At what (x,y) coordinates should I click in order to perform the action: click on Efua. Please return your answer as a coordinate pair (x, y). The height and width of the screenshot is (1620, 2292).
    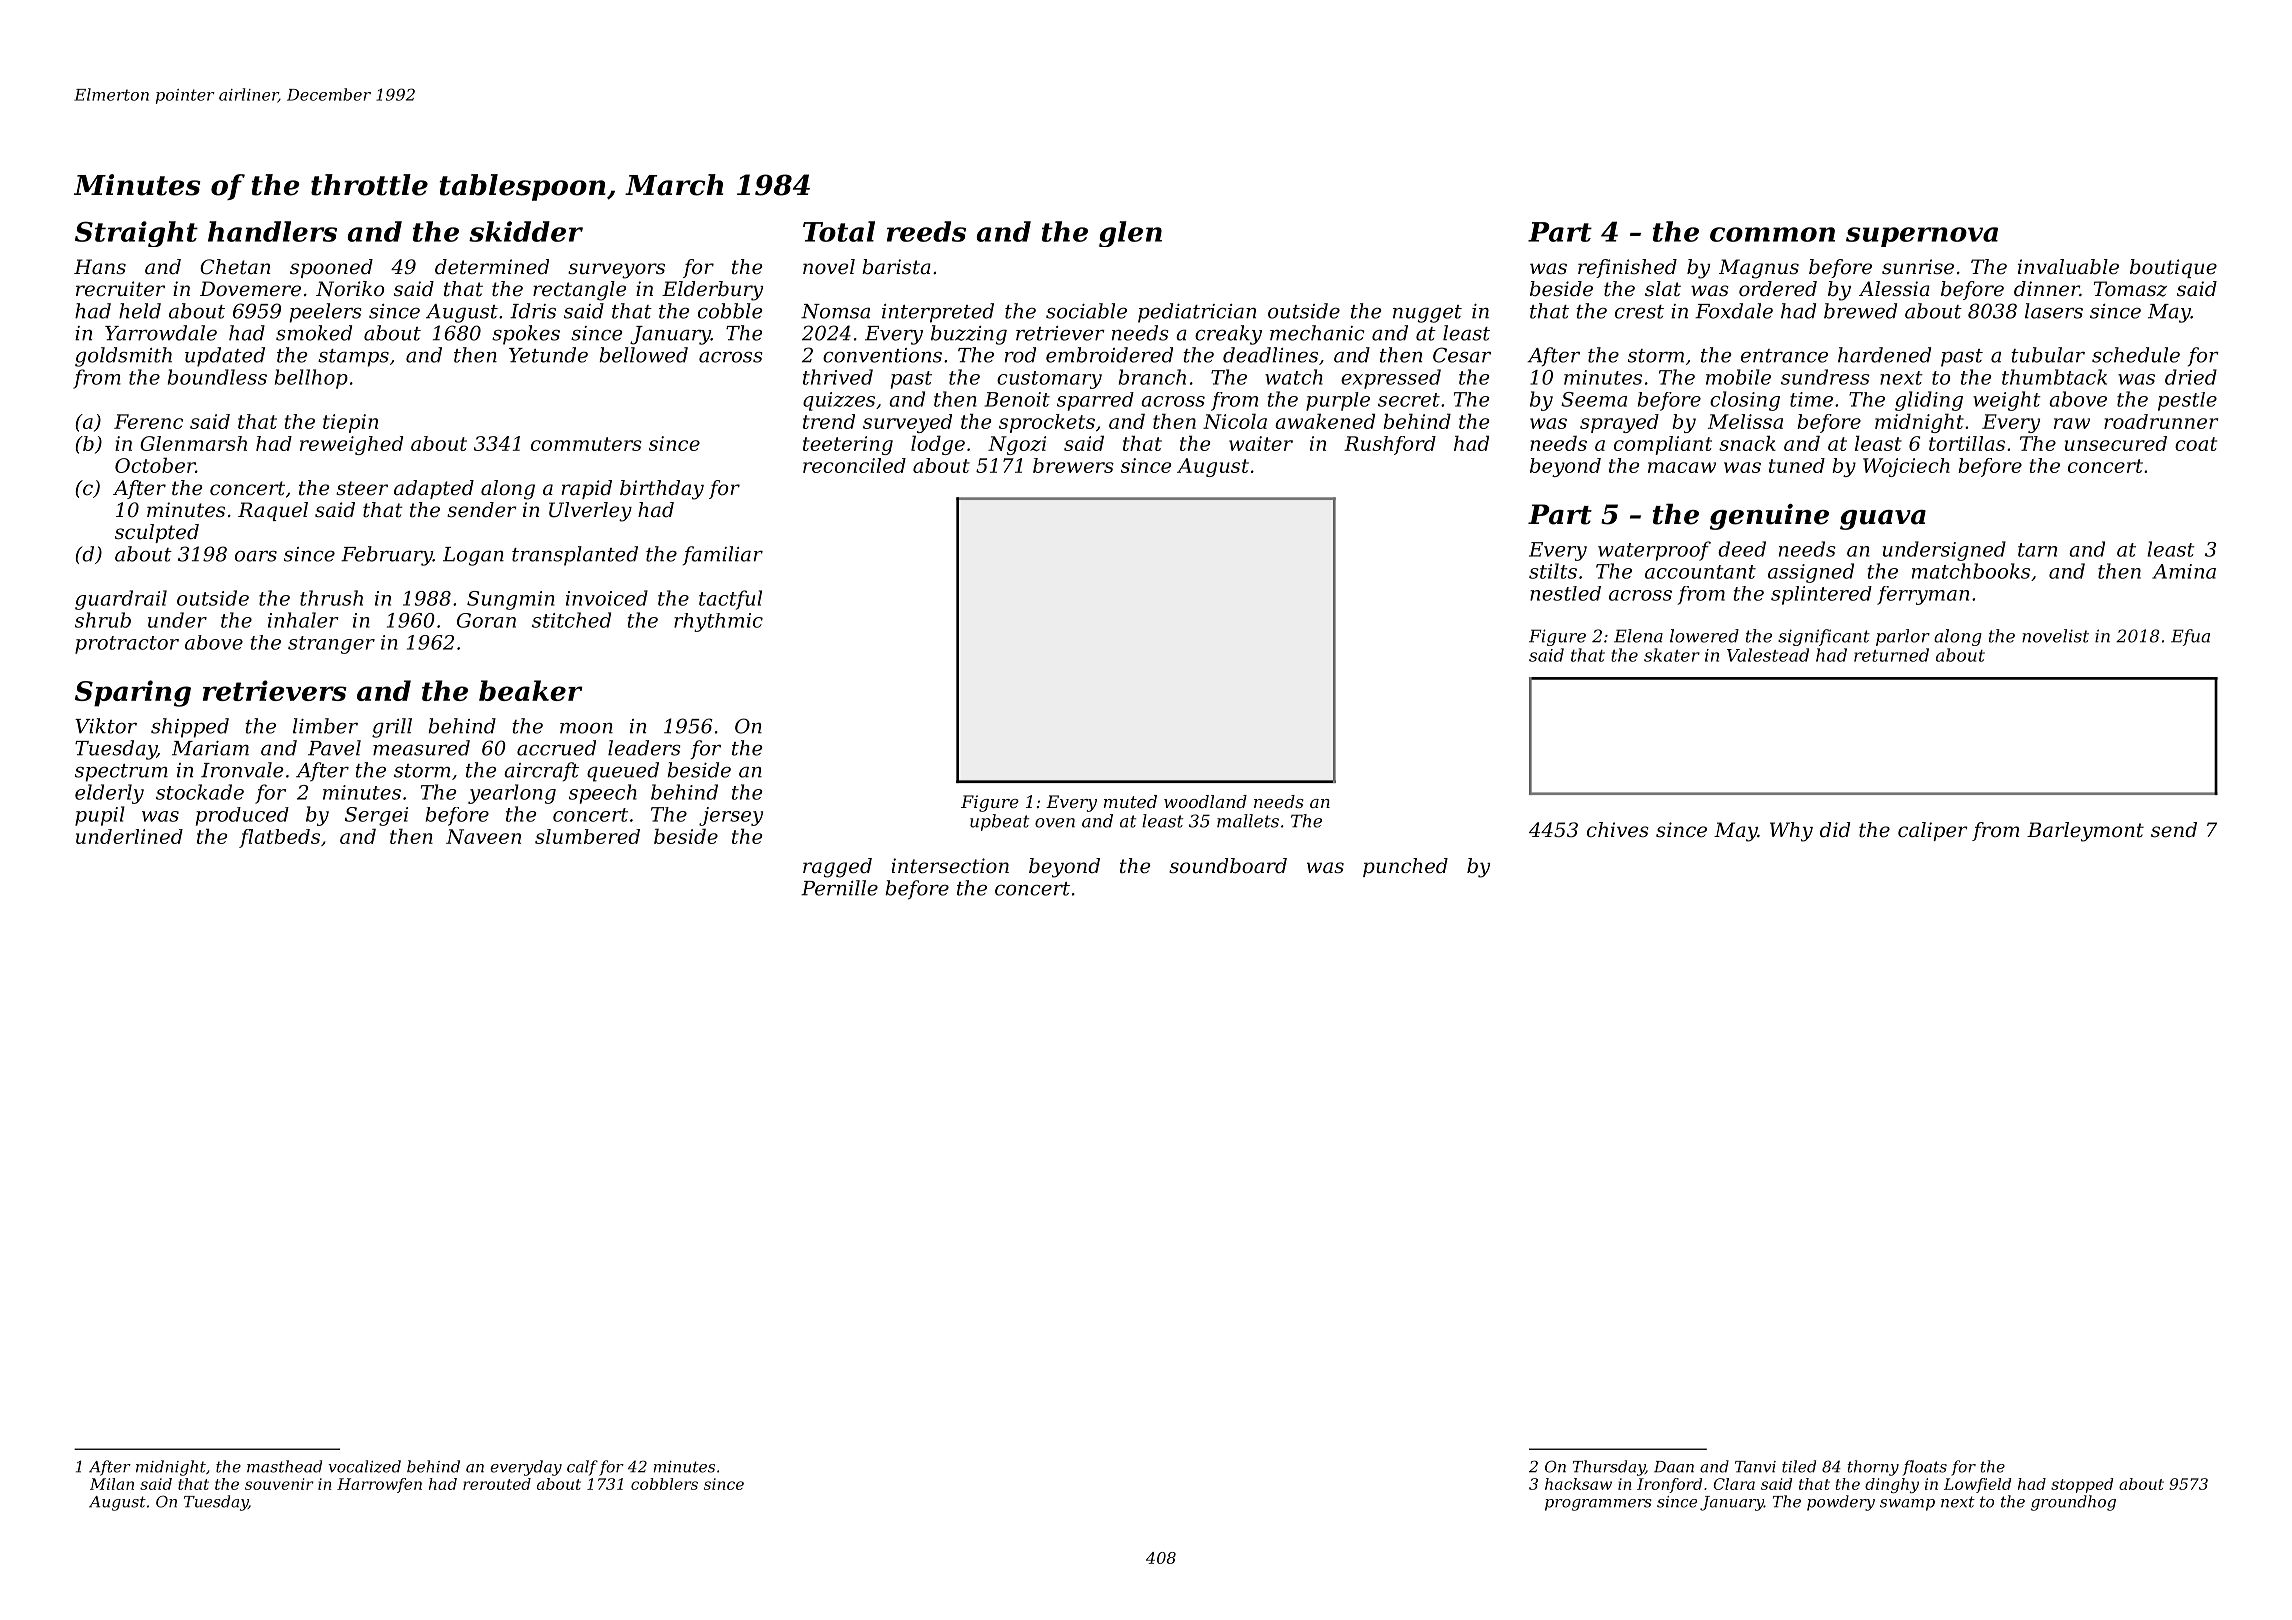
    Looking at the image, I should click on (2190, 637).
